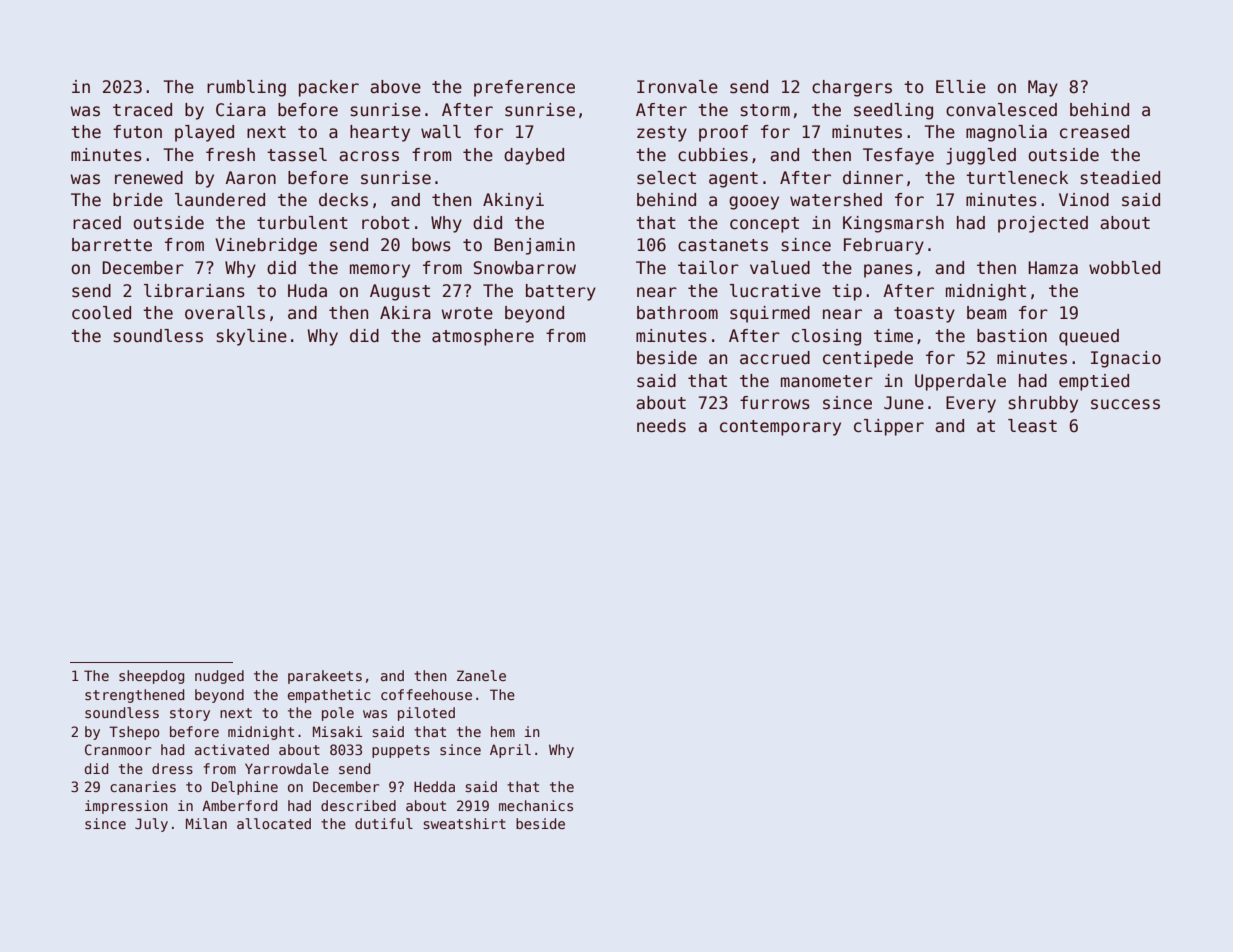 The height and width of the page is (952, 1233). What do you see at coordinates (1006, 133) in the page?
I see `magnolia` at bounding box center [1006, 133].
